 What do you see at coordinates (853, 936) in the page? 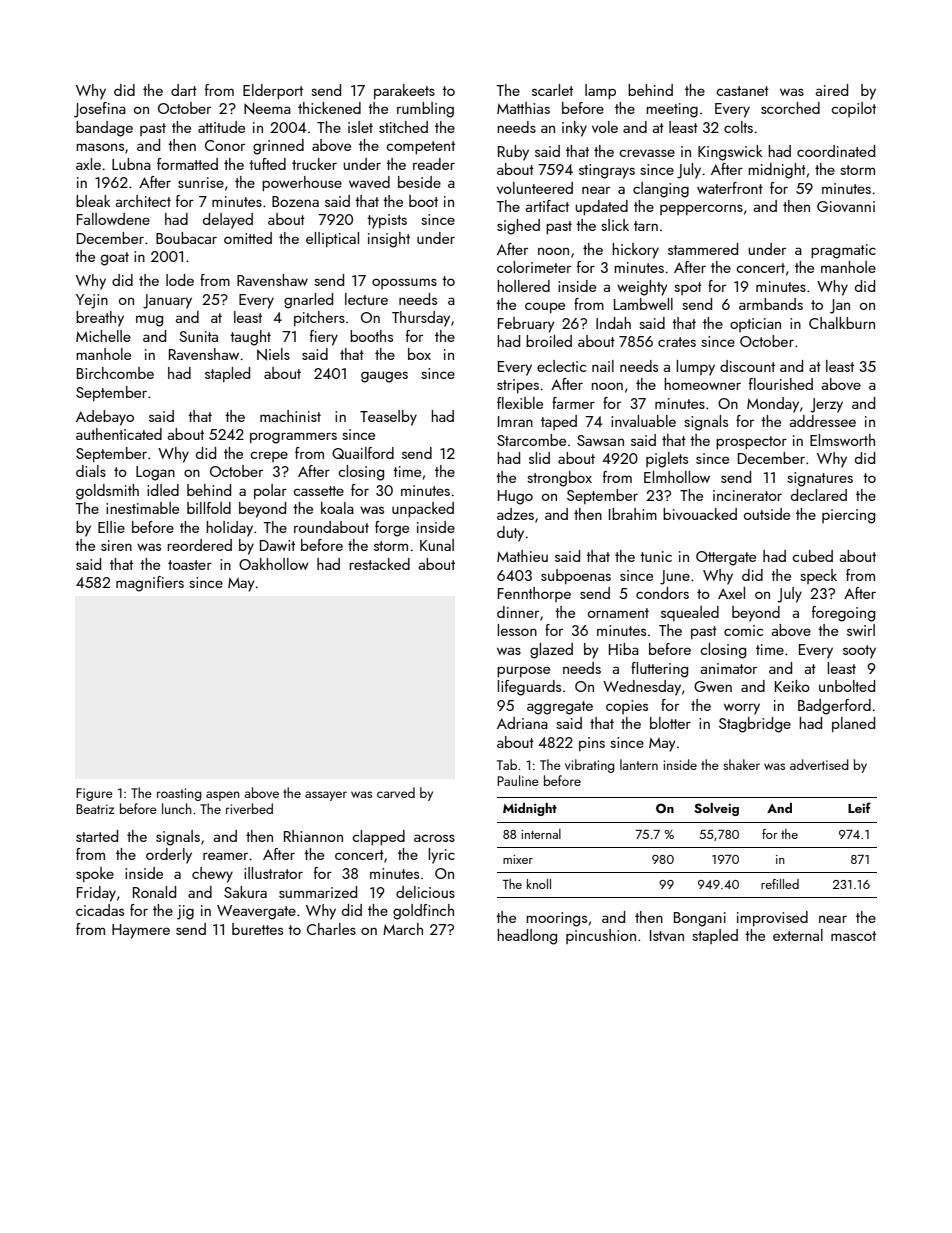
I see `mascot` at bounding box center [853, 936].
